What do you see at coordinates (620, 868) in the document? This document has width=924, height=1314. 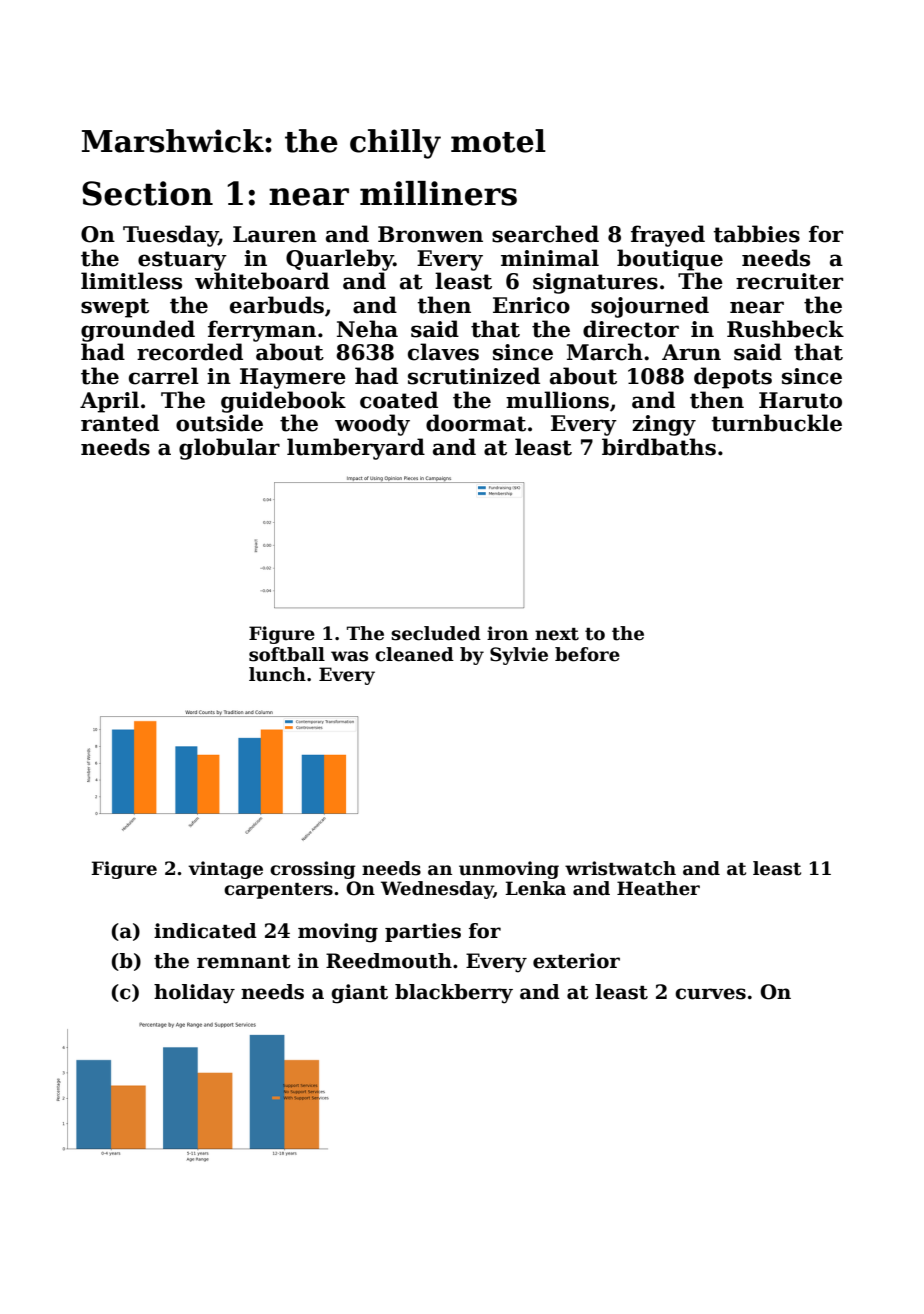 I see `wristwatch` at bounding box center [620, 868].
